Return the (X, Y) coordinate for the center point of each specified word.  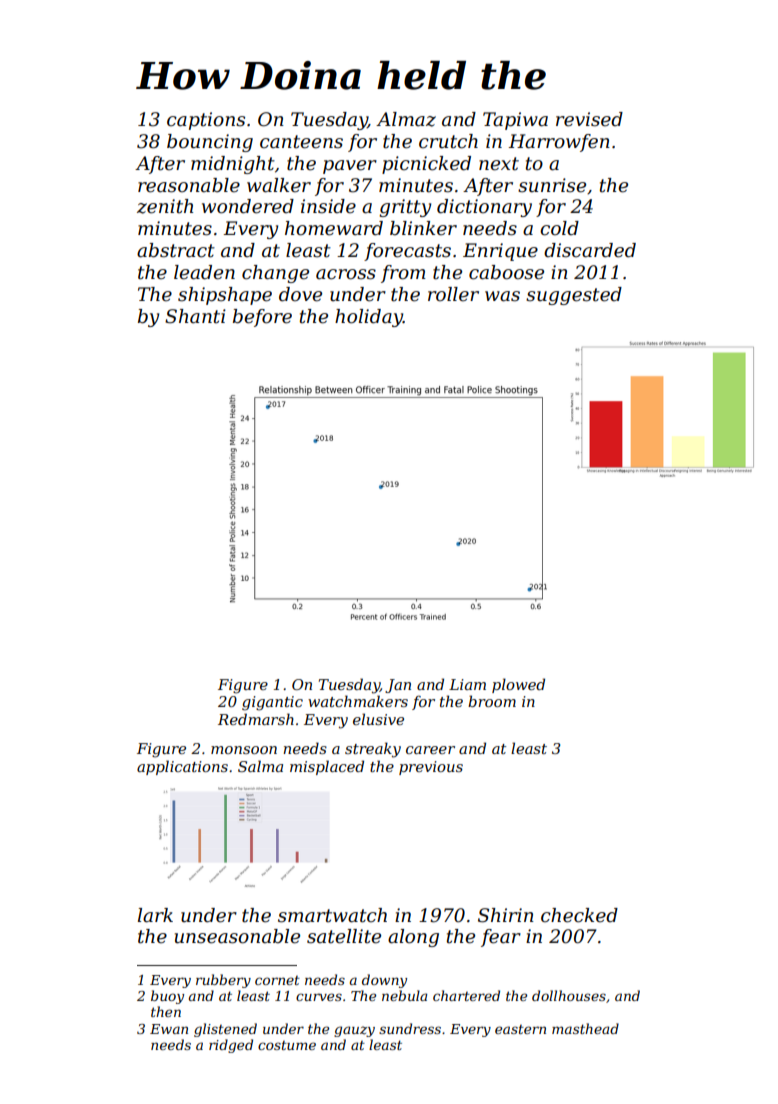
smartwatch (332, 915)
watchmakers (358, 701)
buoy (167, 997)
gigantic (272, 703)
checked (579, 915)
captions (206, 121)
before (262, 318)
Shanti (195, 316)
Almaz (406, 119)
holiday (369, 318)
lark (155, 915)
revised (589, 119)
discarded (590, 250)
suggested (574, 296)
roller (453, 294)
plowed (518, 685)
